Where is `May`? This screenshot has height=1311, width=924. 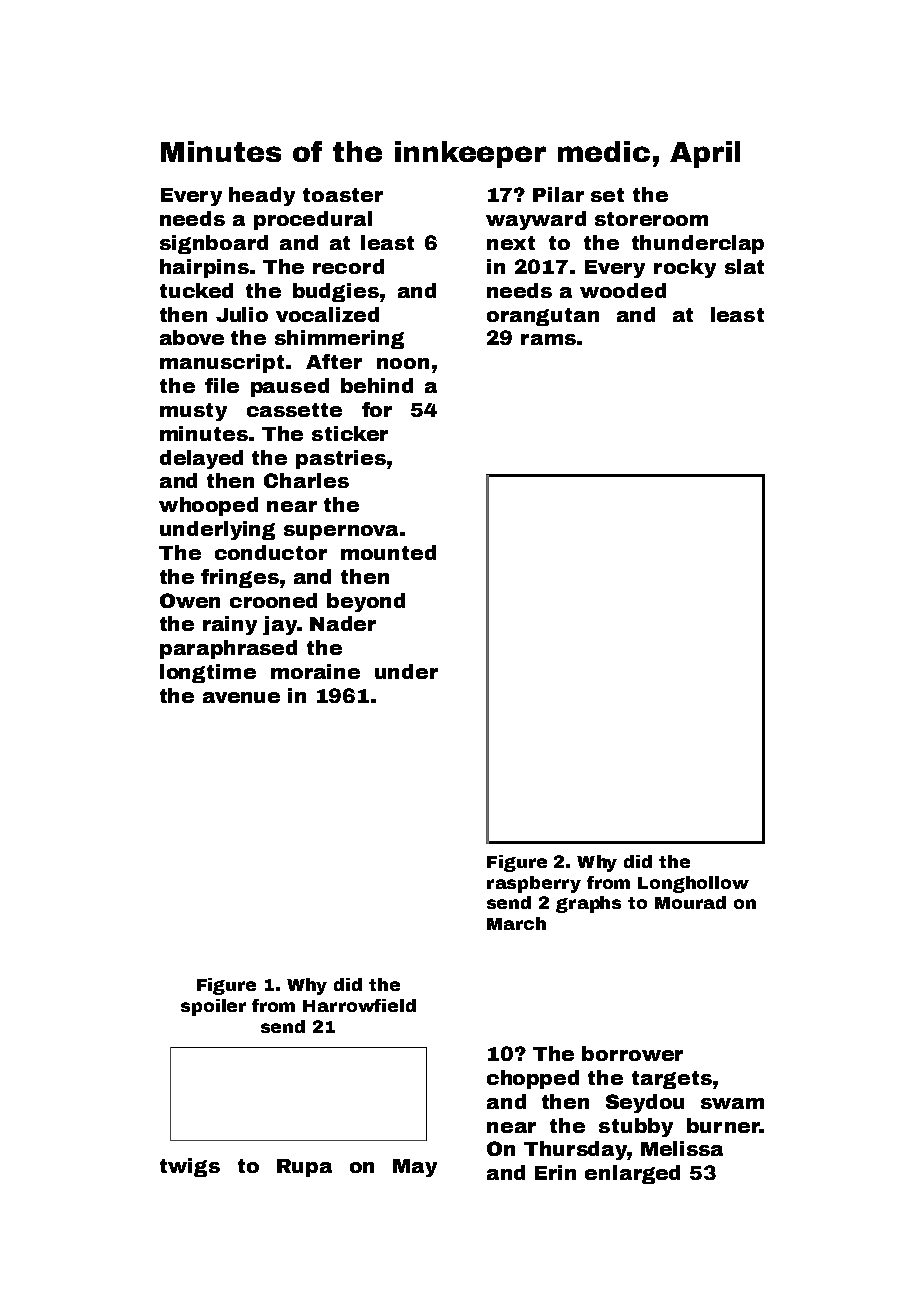 May is located at coordinates (415, 1168).
